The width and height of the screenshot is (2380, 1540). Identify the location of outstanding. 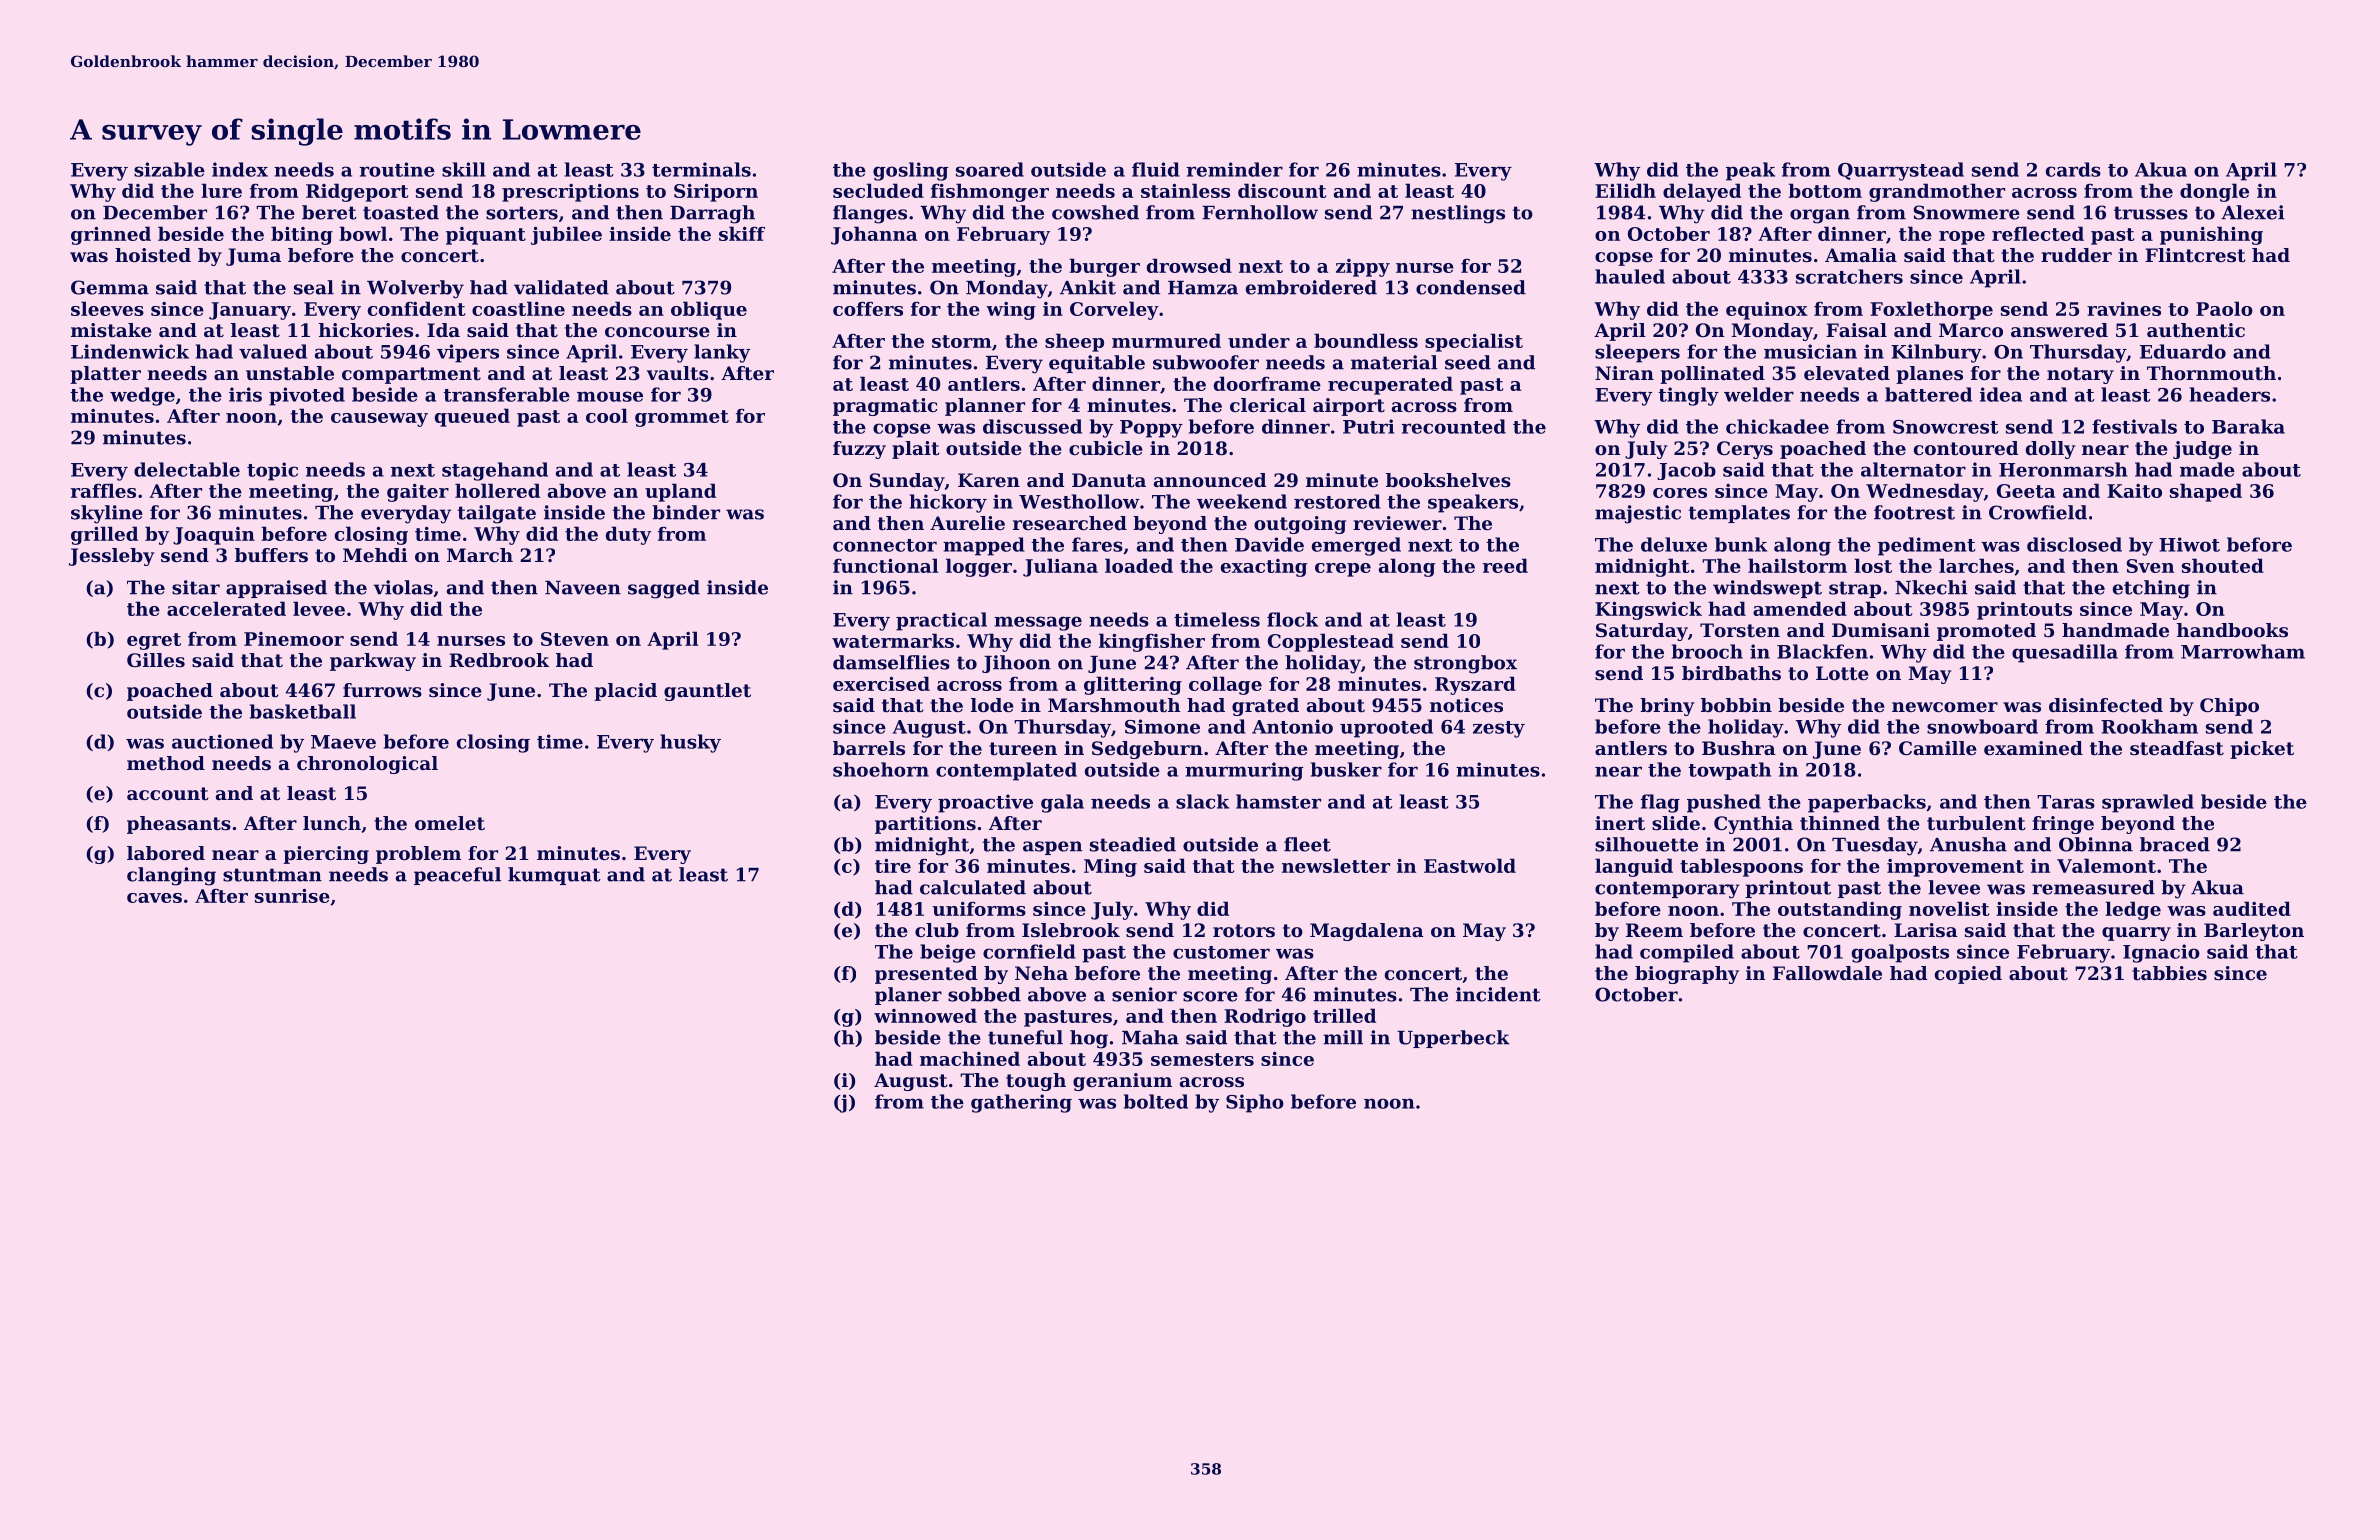
(1840, 910).
